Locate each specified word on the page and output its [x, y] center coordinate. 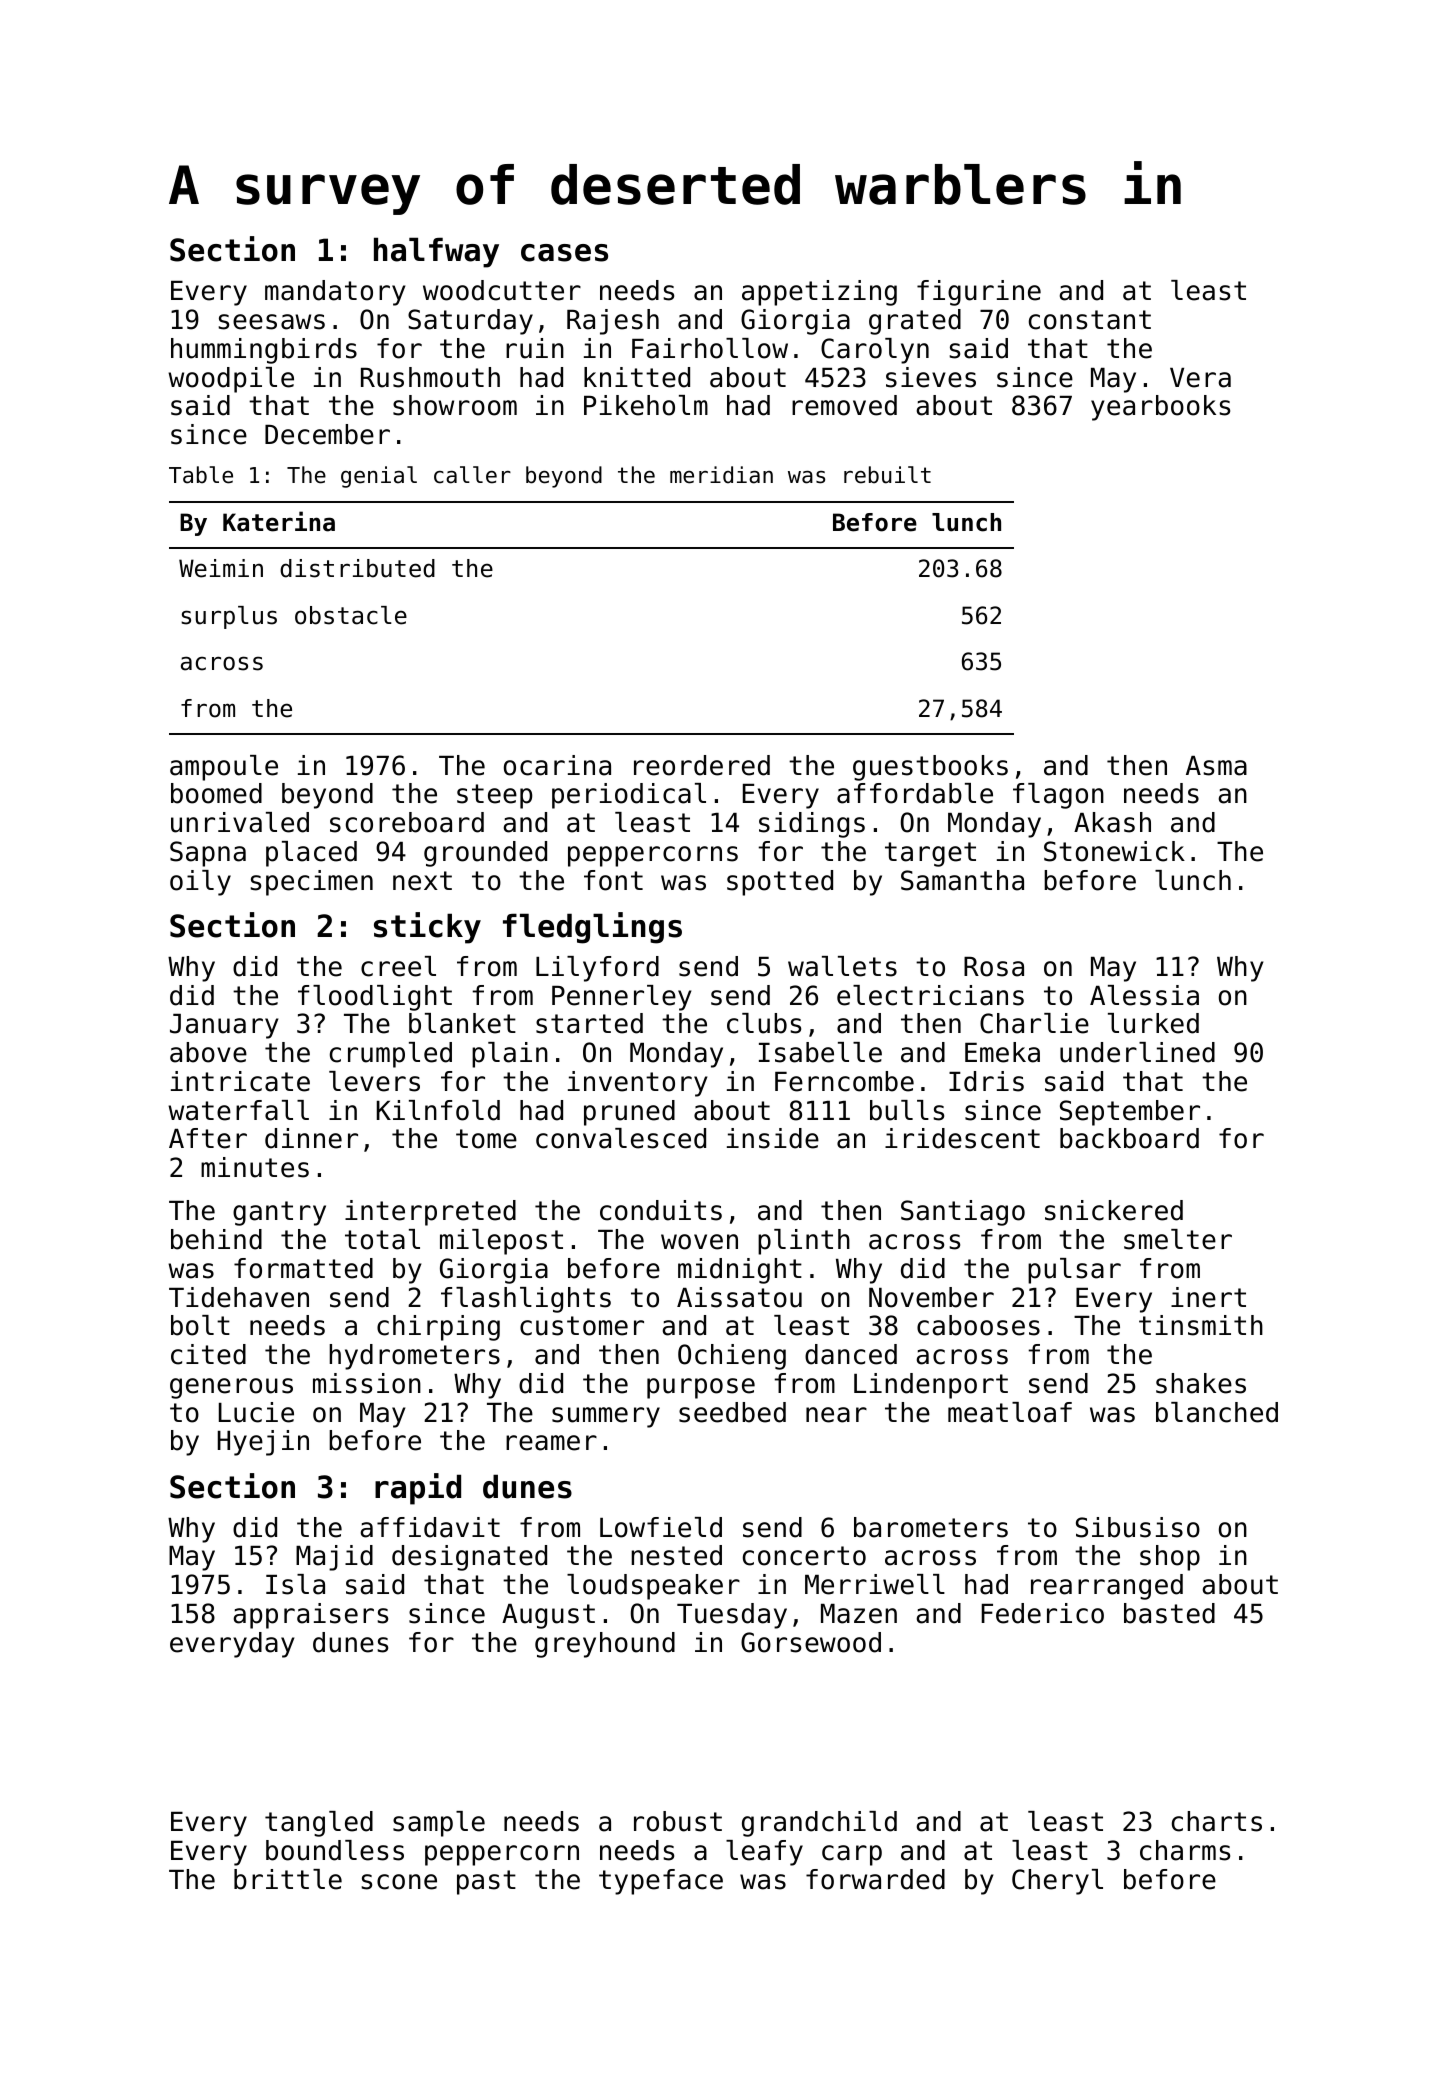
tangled [319, 1824]
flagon [1058, 796]
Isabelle [820, 1052]
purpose [701, 1388]
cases [564, 253]
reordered [702, 765]
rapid [418, 1489]
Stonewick [1114, 851]
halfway [436, 252]
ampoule [224, 768]
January [224, 1026]
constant [1090, 320]
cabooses [978, 1325]
